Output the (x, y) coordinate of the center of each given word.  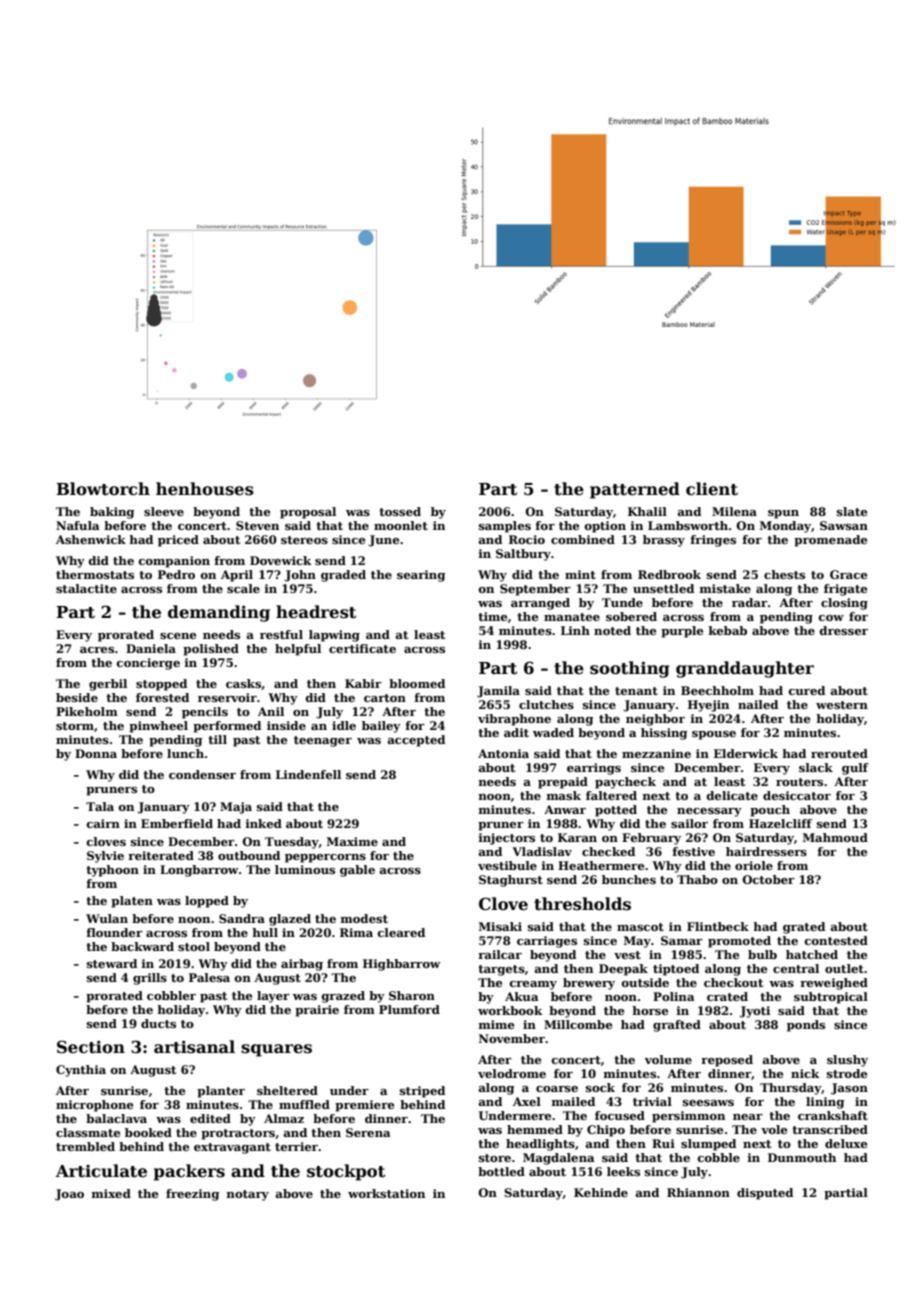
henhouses (205, 489)
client (712, 489)
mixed (111, 1193)
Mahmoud (835, 837)
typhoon (112, 871)
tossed (400, 511)
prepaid (563, 783)
